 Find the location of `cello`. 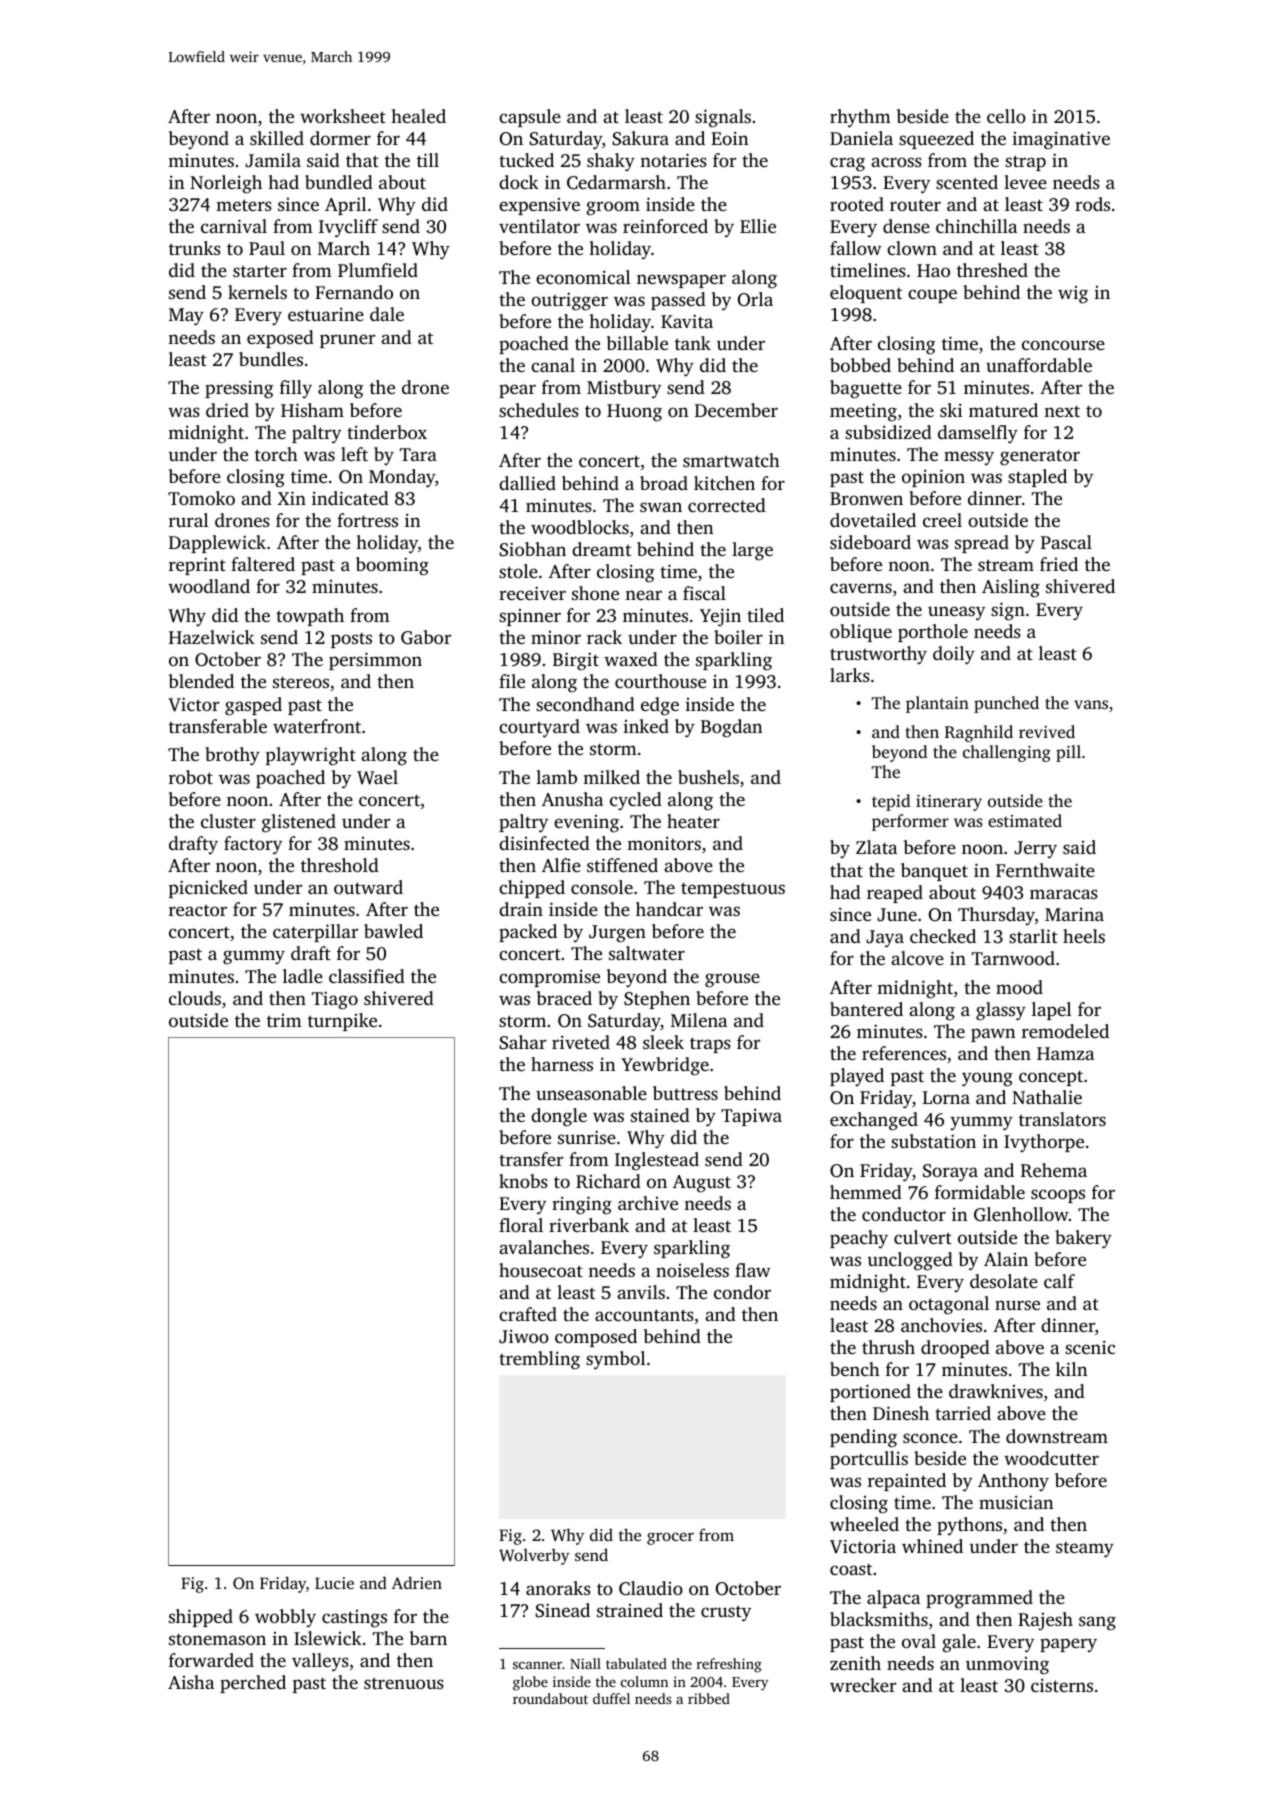

cello is located at coordinates (1006, 116).
